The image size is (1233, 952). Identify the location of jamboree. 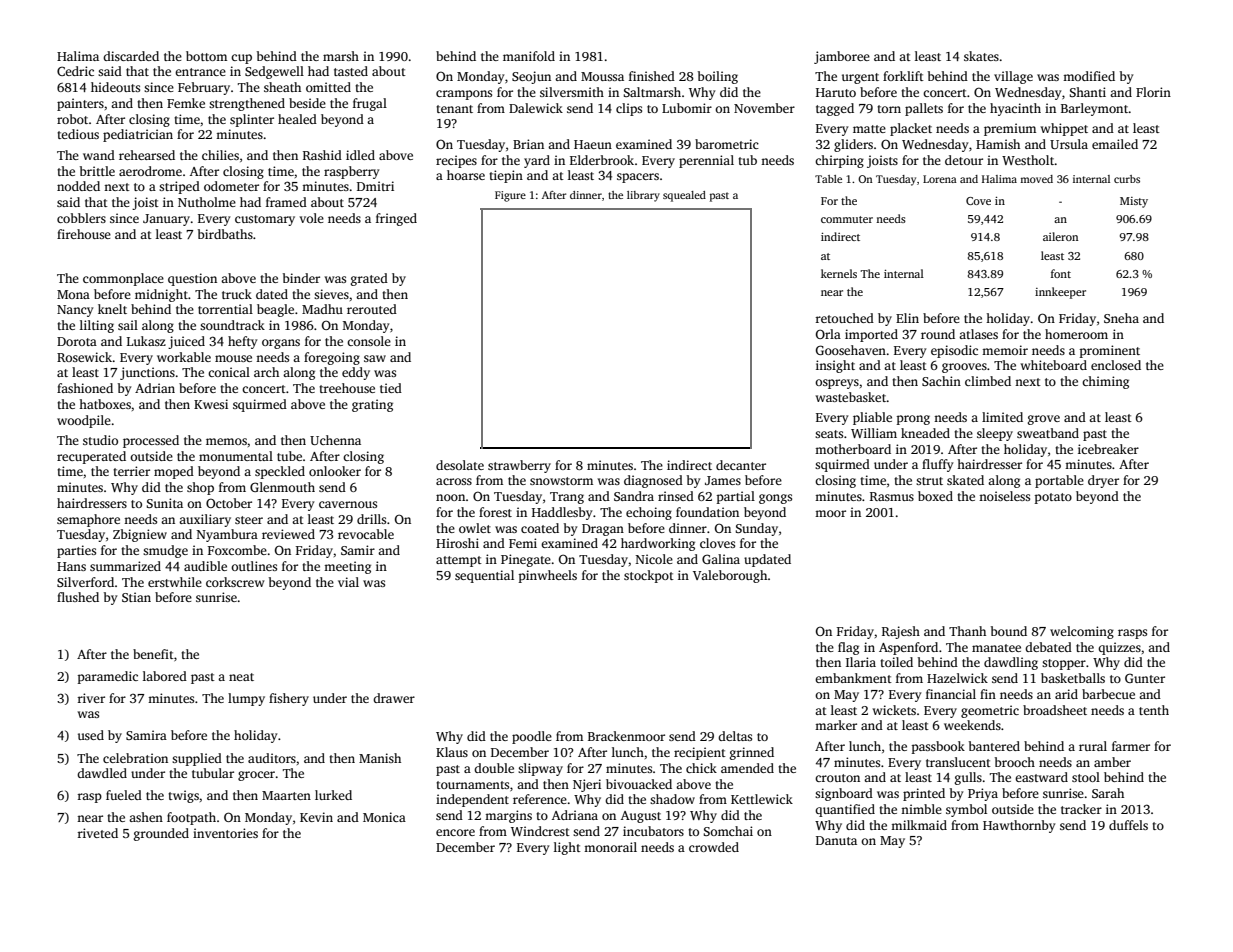
(842, 57).
